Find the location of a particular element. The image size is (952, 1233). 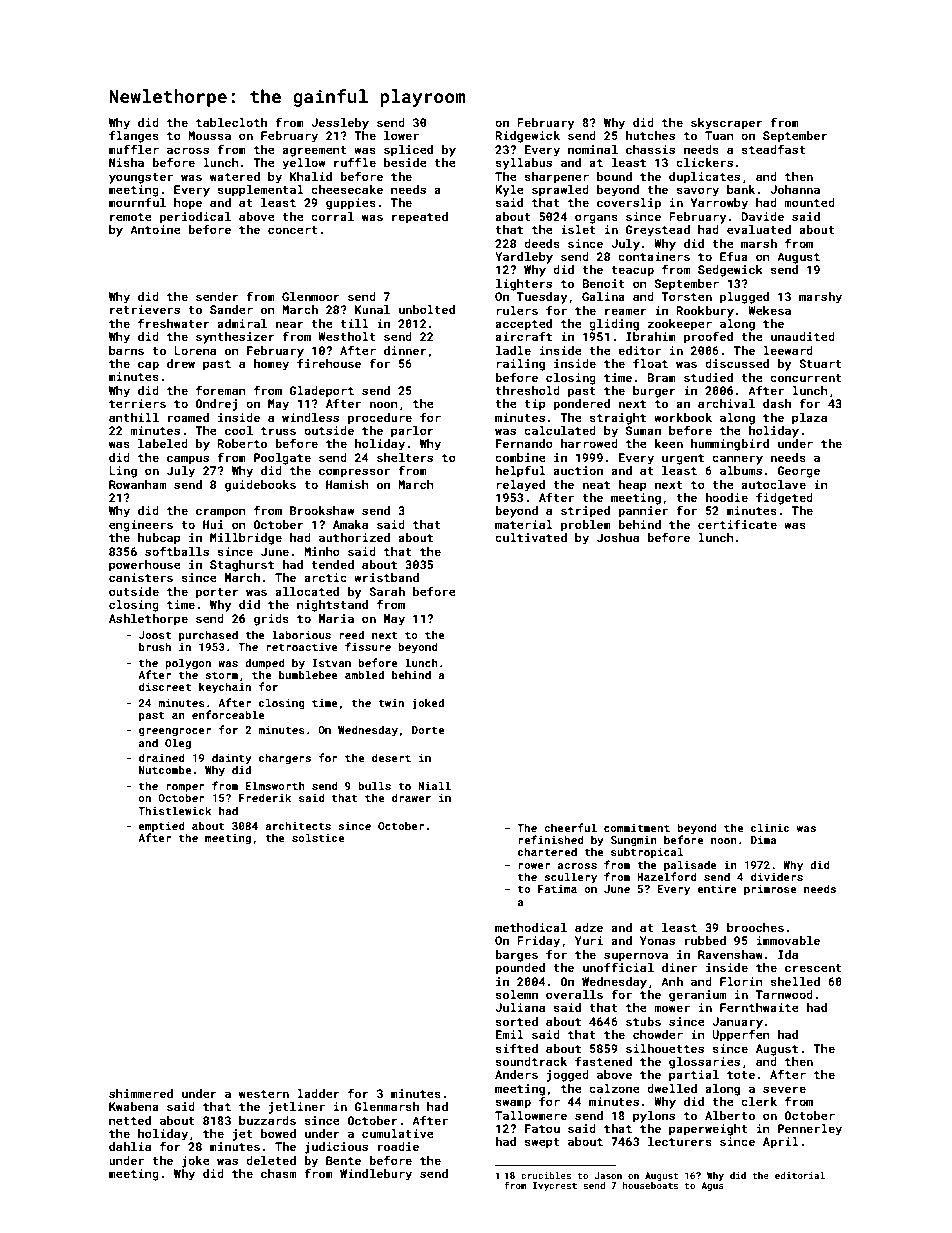

entire is located at coordinates (717, 889).
